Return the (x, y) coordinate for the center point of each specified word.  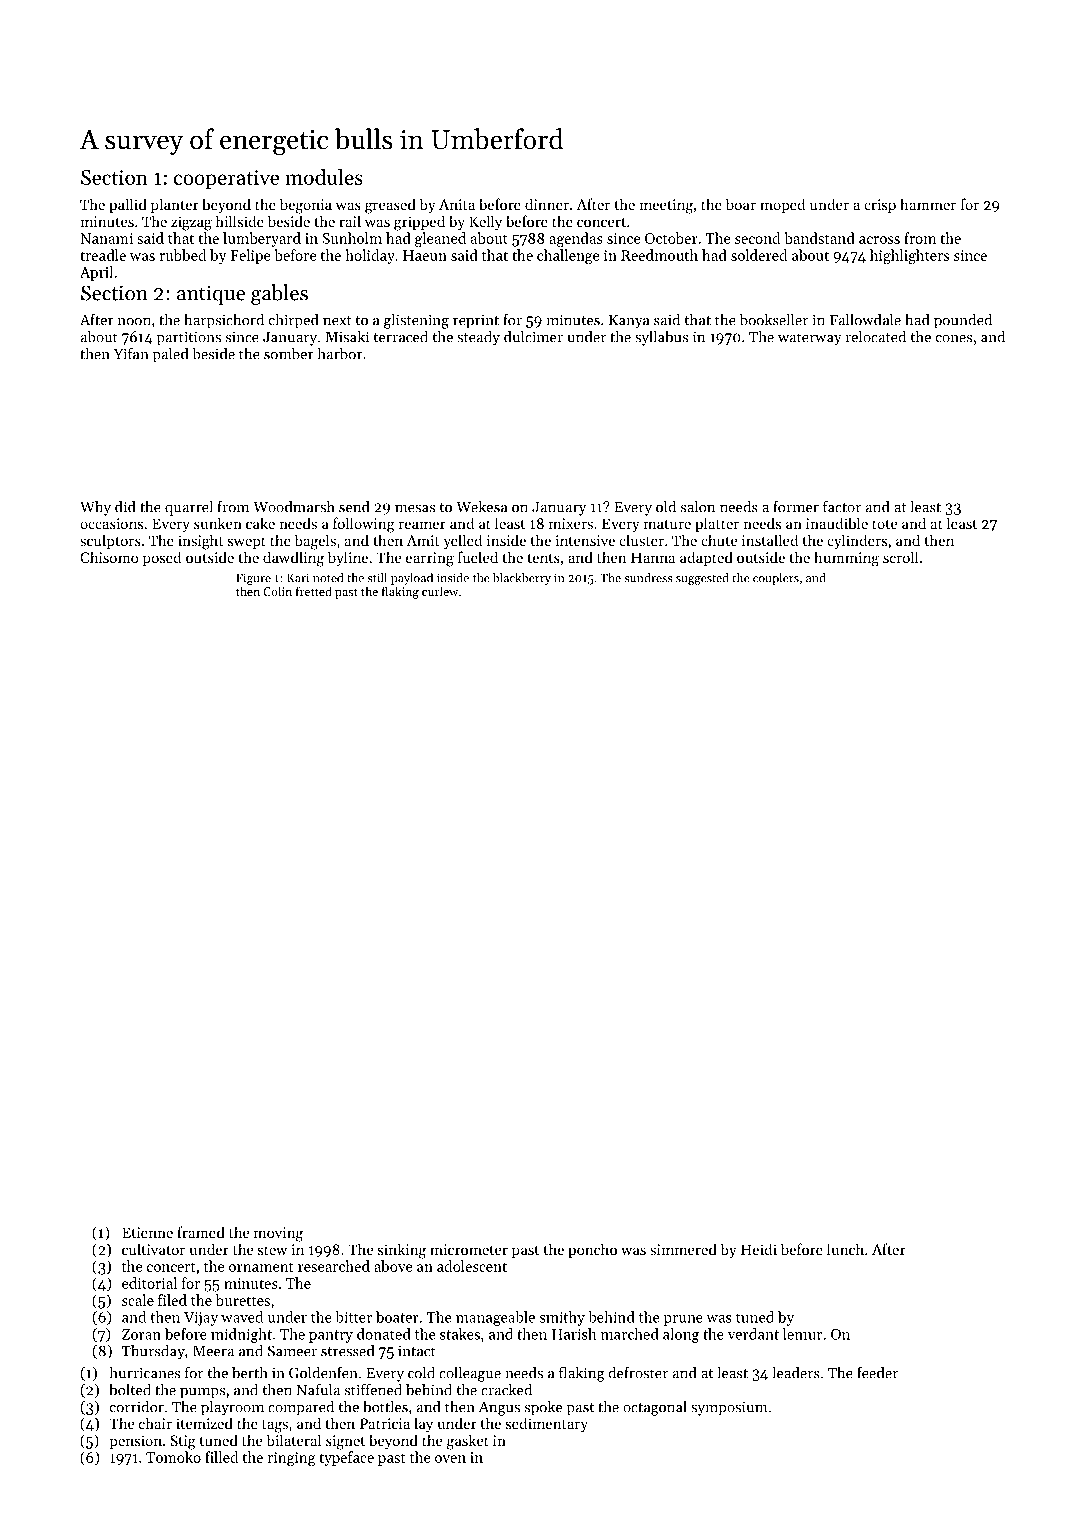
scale (138, 1300)
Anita (457, 204)
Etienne (147, 1232)
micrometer (469, 1249)
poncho (592, 1250)
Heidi (759, 1249)
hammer (928, 204)
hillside (240, 221)
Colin (277, 591)
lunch (845, 1249)
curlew (440, 591)
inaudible (837, 523)
